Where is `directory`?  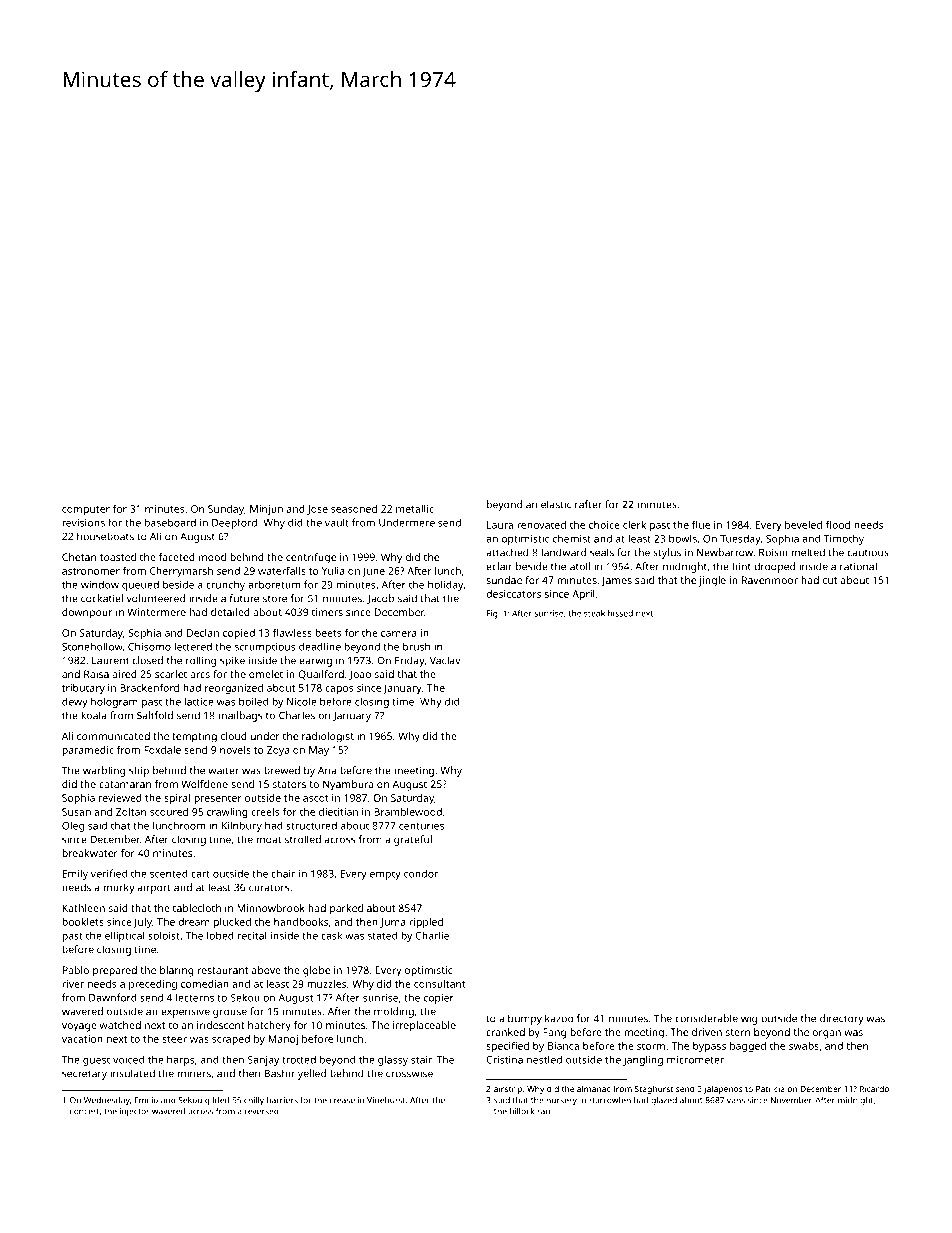
directory is located at coordinates (842, 1019).
